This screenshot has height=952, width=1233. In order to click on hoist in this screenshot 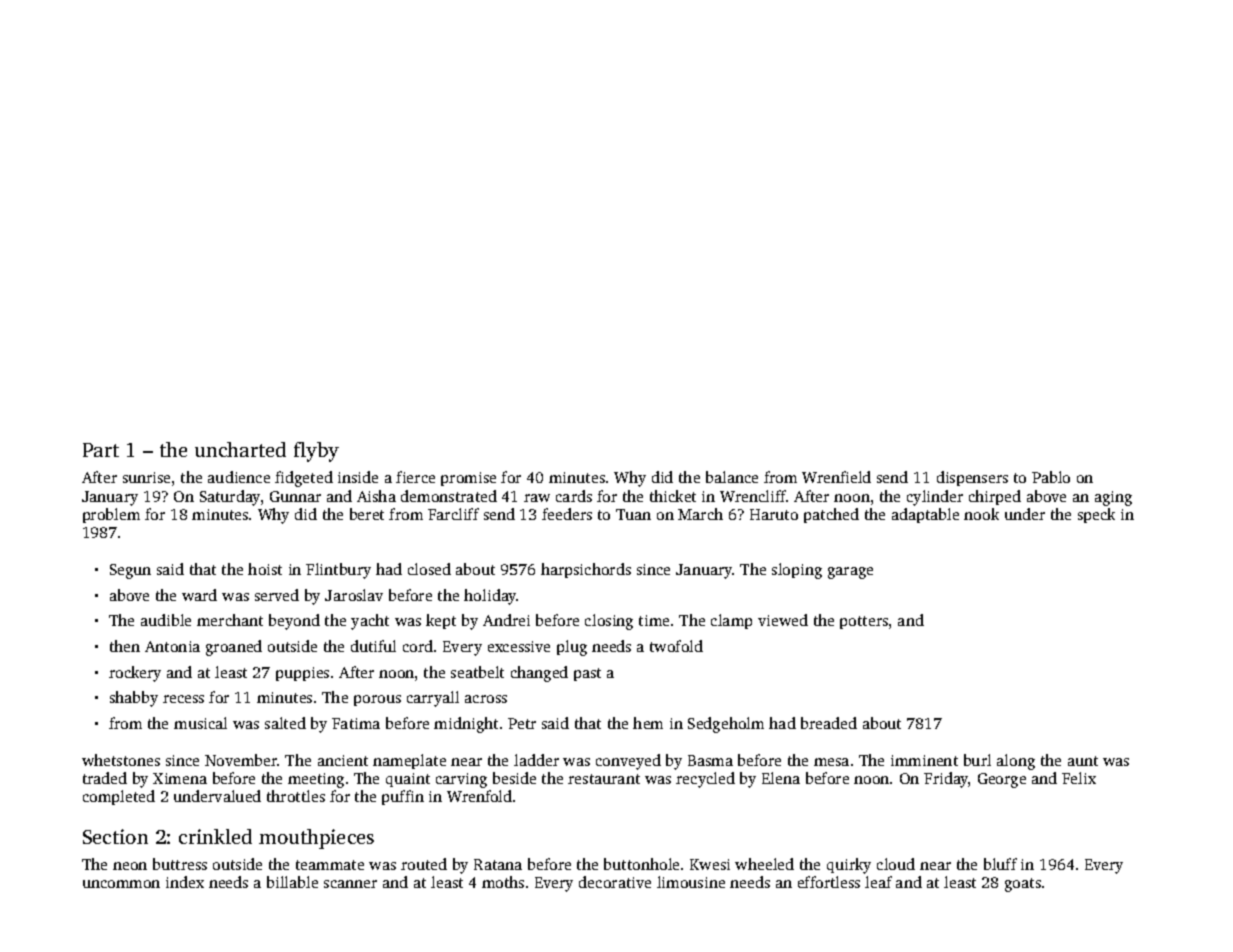, I will do `click(265, 569)`.
